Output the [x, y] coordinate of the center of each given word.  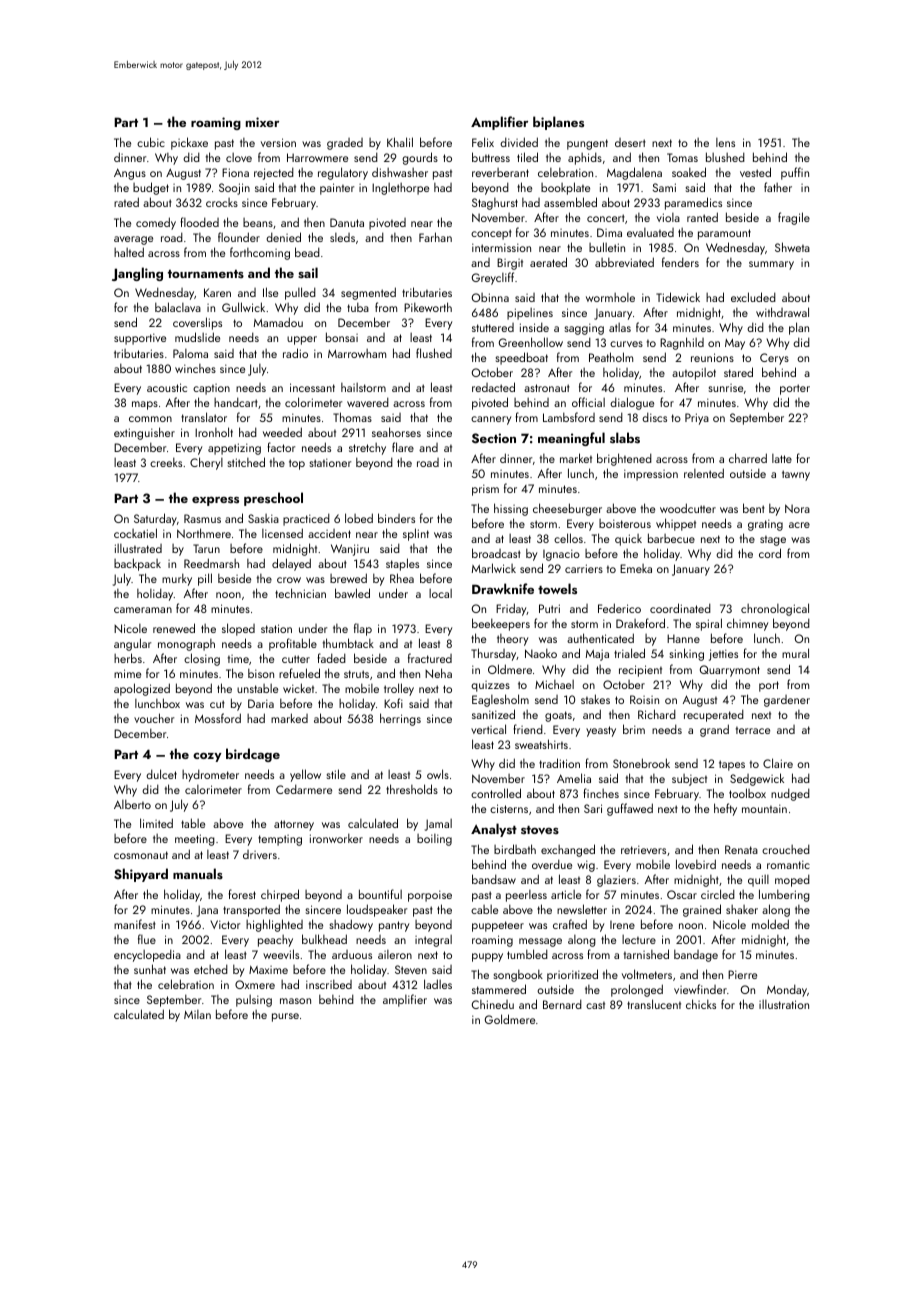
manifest [135, 924]
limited [156, 823]
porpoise [430, 896]
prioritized [572, 975]
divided [519, 142]
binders [396, 518]
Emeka [636, 568]
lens [725, 142]
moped [792, 880]
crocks [222, 202]
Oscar [682, 894]
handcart [236, 402]
